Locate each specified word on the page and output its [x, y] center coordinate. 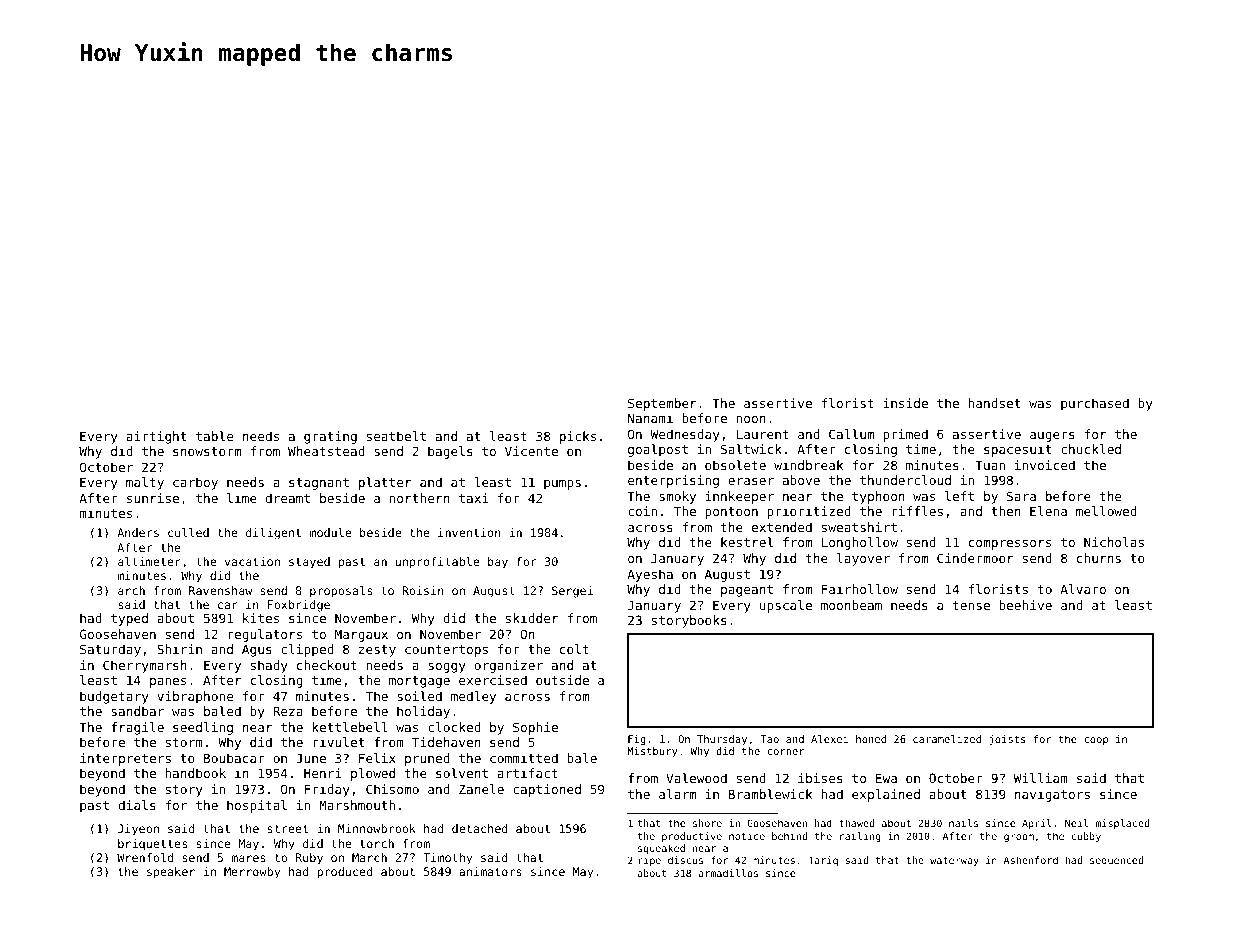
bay [498, 563]
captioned [547, 790]
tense [971, 605]
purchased [1095, 404]
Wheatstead [326, 451]
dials [137, 805]
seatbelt [396, 436]
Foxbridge [299, 606]
